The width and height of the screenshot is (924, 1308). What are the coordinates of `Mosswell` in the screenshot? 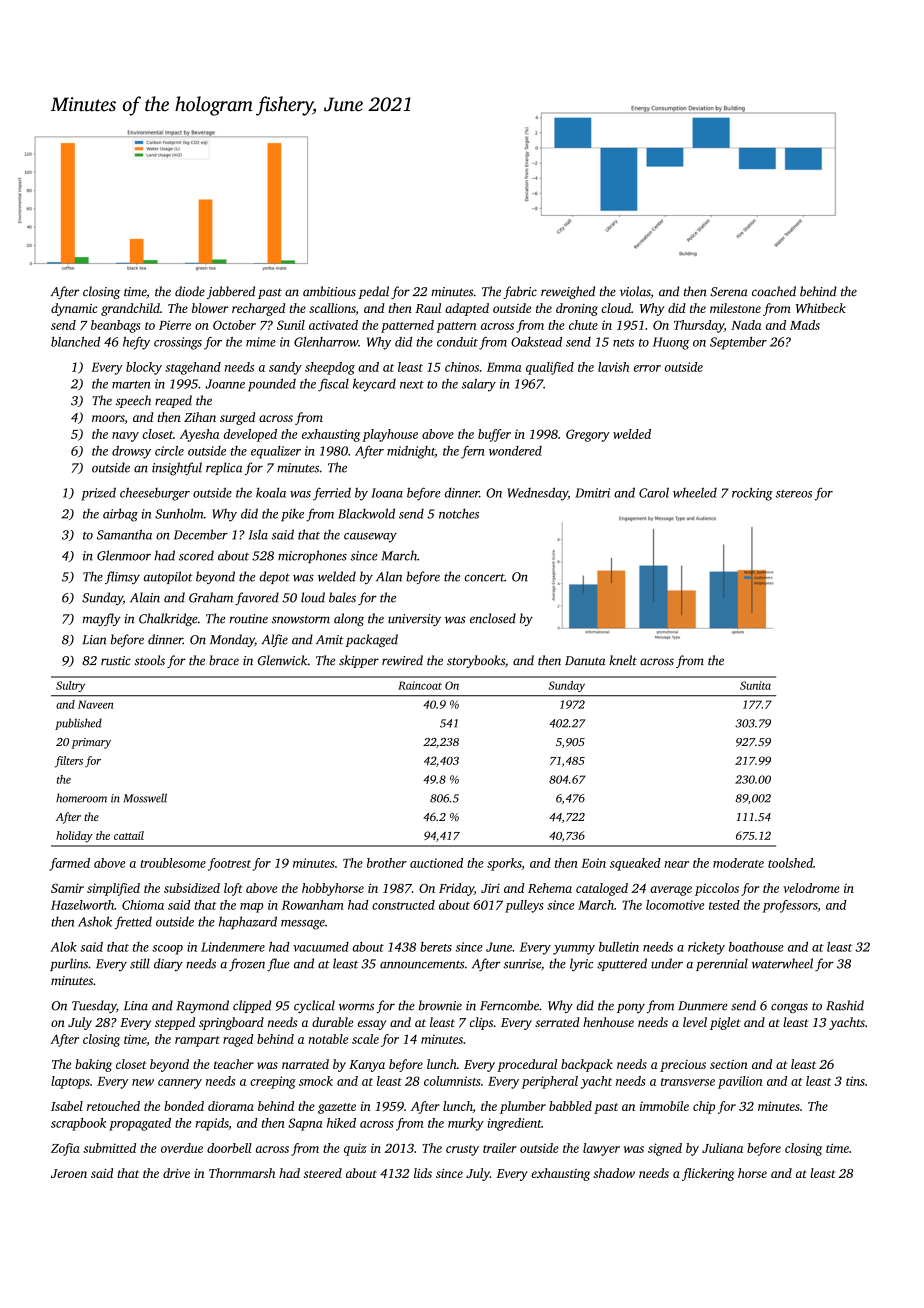 It's located at (145, 798).
